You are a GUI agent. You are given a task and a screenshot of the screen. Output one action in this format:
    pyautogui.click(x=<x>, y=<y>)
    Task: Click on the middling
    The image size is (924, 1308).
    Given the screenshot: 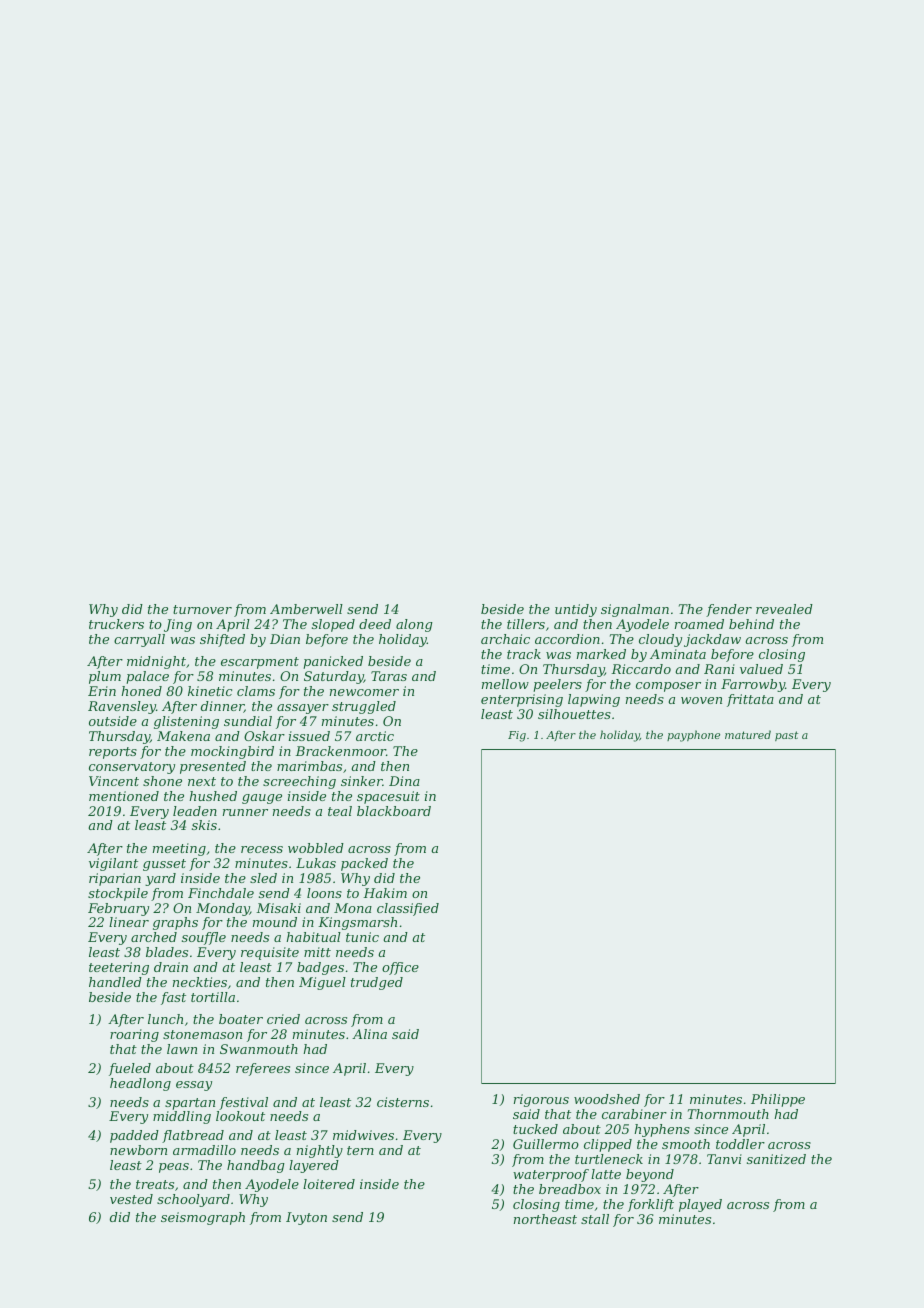 What is the action you would take?
    pyautogui.click(x=182, y=1117)
